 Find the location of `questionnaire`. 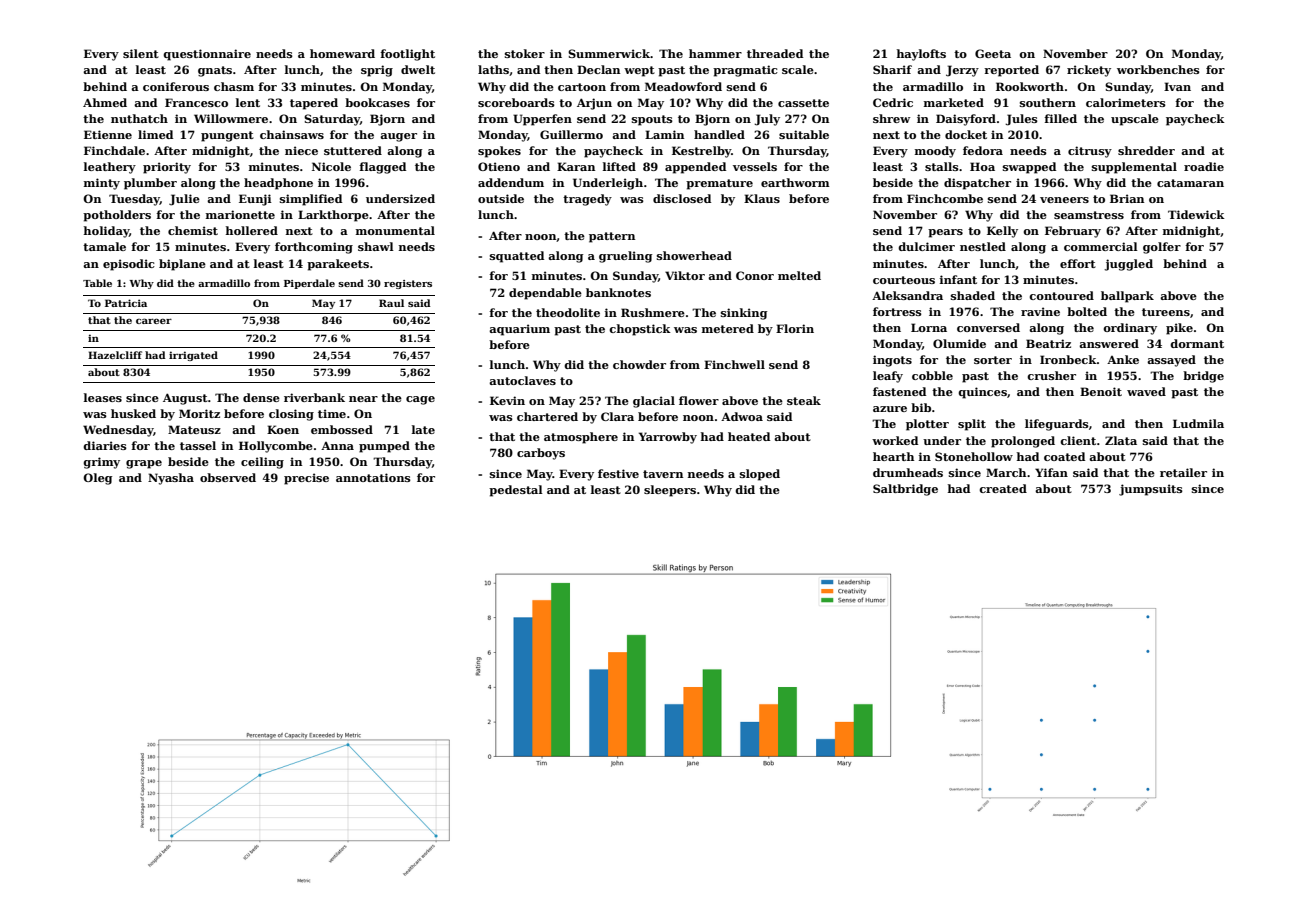

questionnaire is located at coordinates (207, 55).
